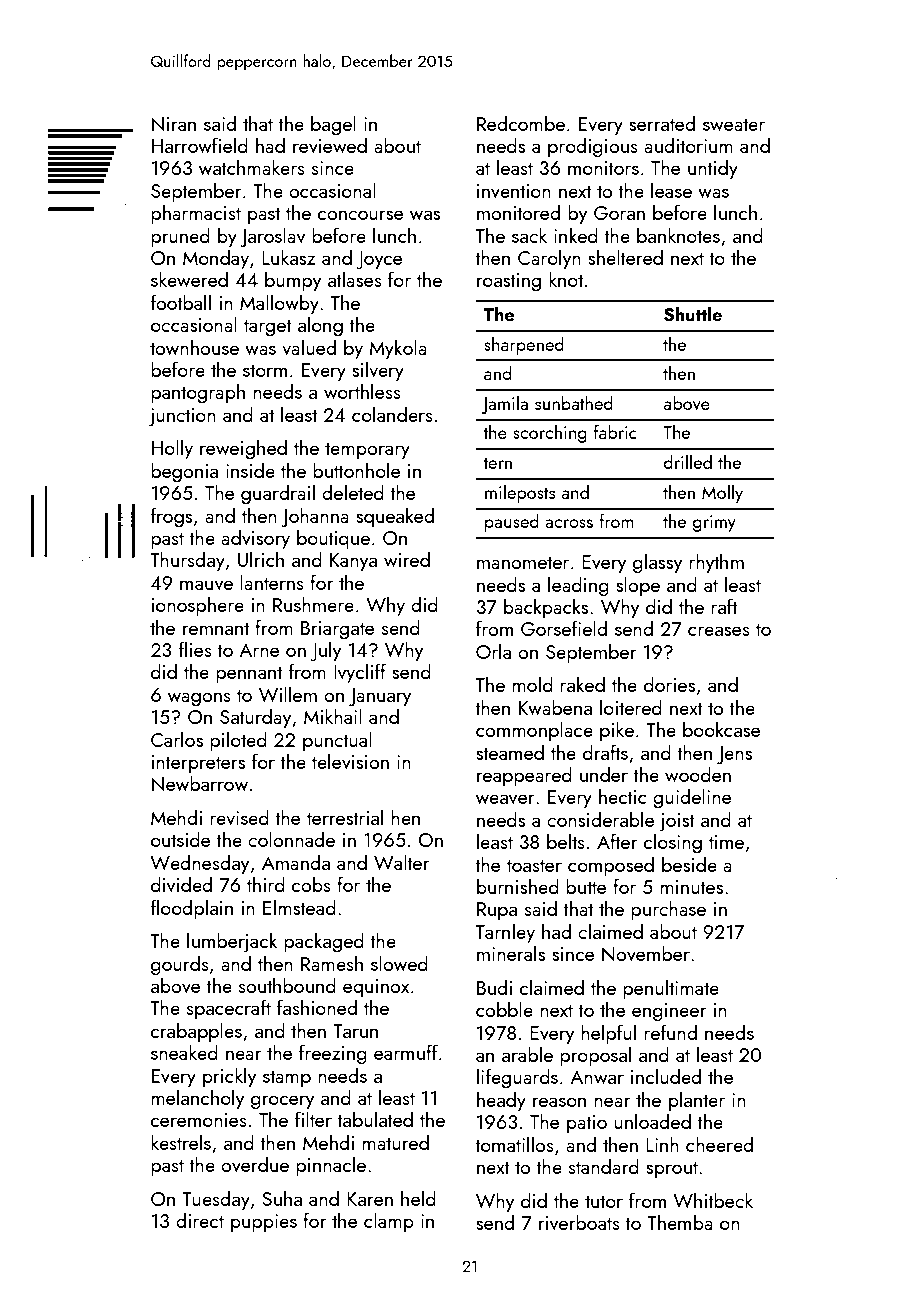 This page has height=1311, width=924. What do you see at coordinates (200, 145) in the page?
I see `Harrowfield` at bounding box center [200, 145].
